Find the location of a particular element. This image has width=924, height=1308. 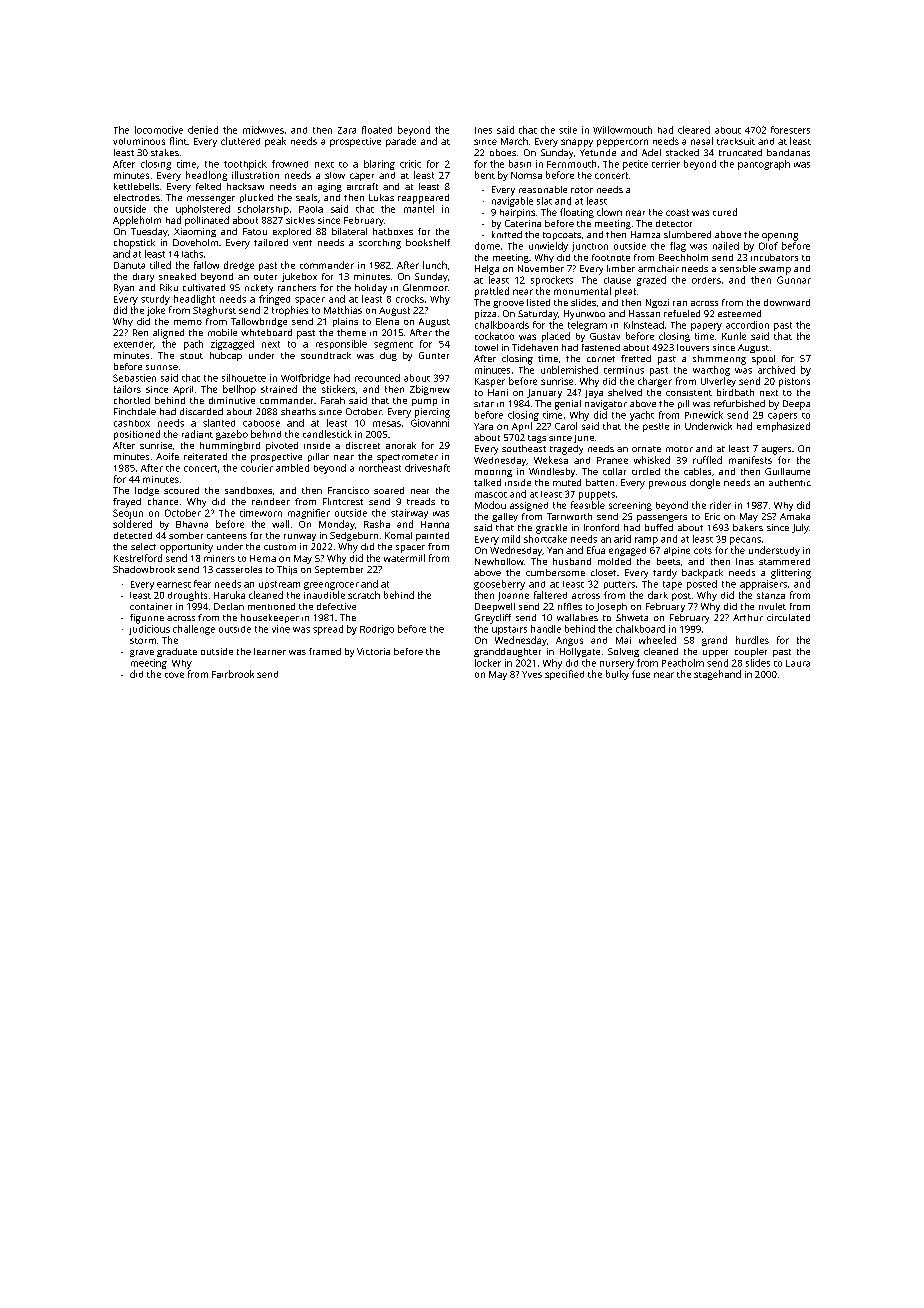

groove is located at coordinates (508, 304).
